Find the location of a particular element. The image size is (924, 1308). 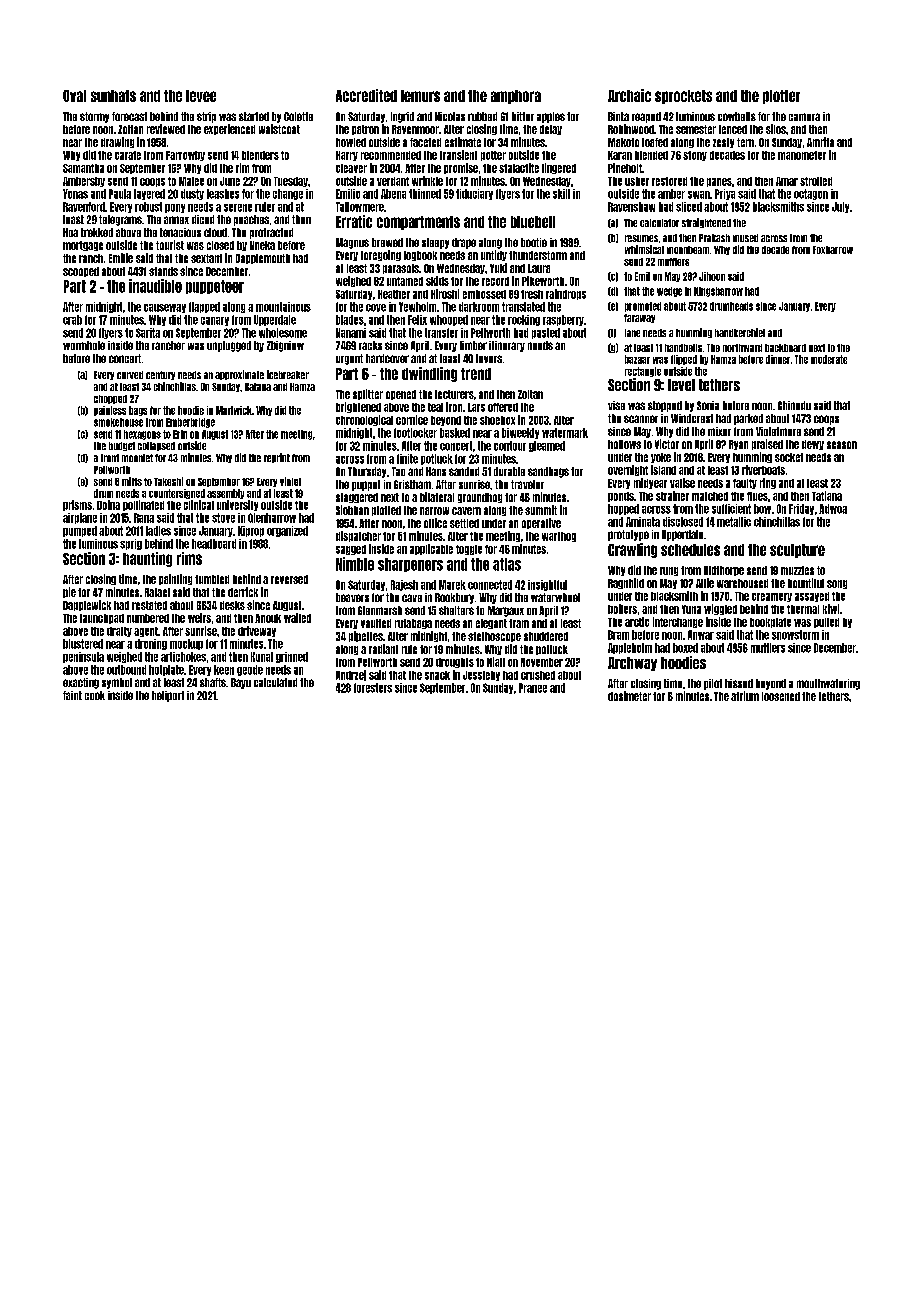

heliport is located at coordinates (168, 696).
